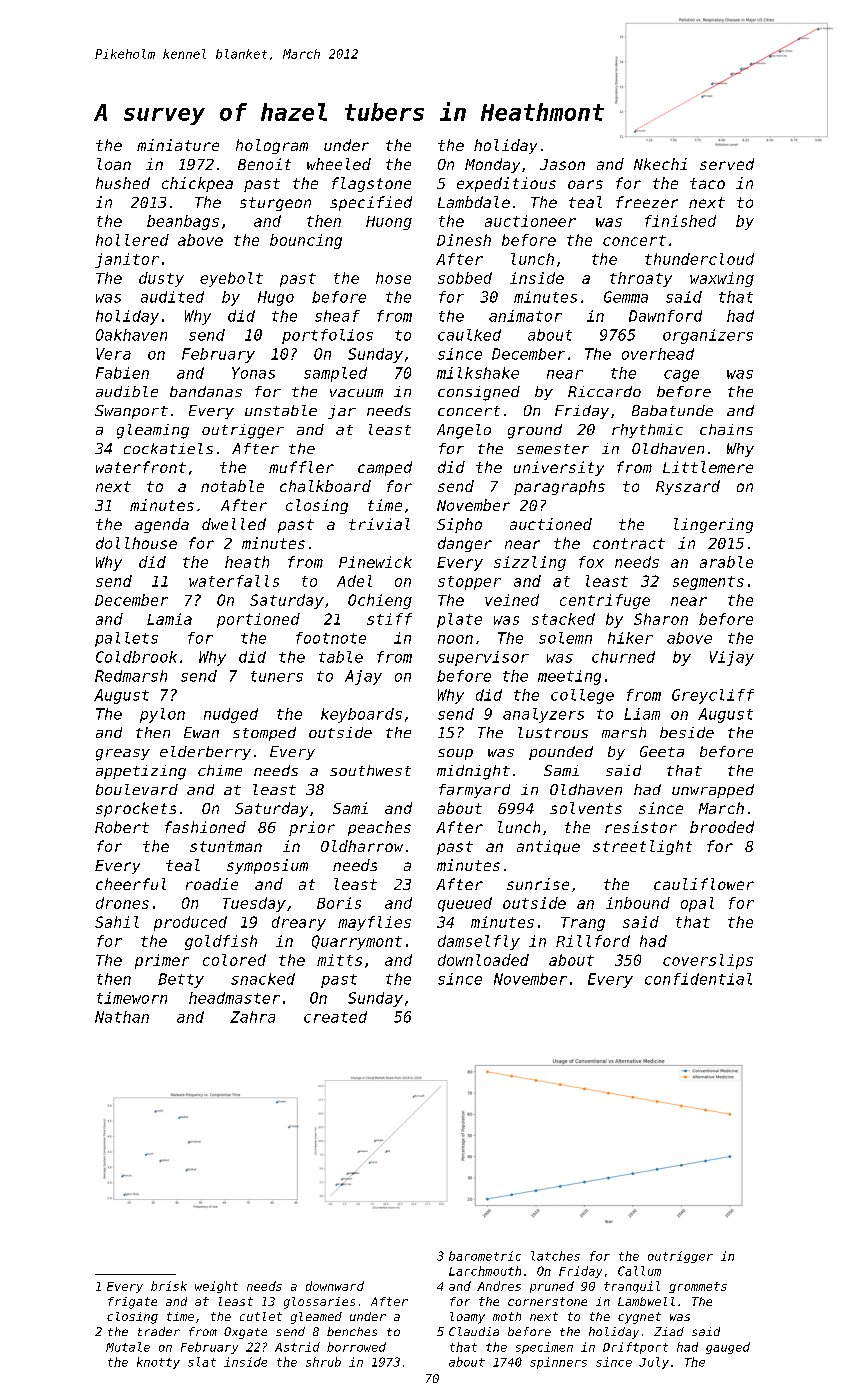 The height and width of the screenshot is (1400, 849). What do you see at coordinates (474, 1331) in the screenshot?
I see `Claudia` at bounding box center [474, 1331].
